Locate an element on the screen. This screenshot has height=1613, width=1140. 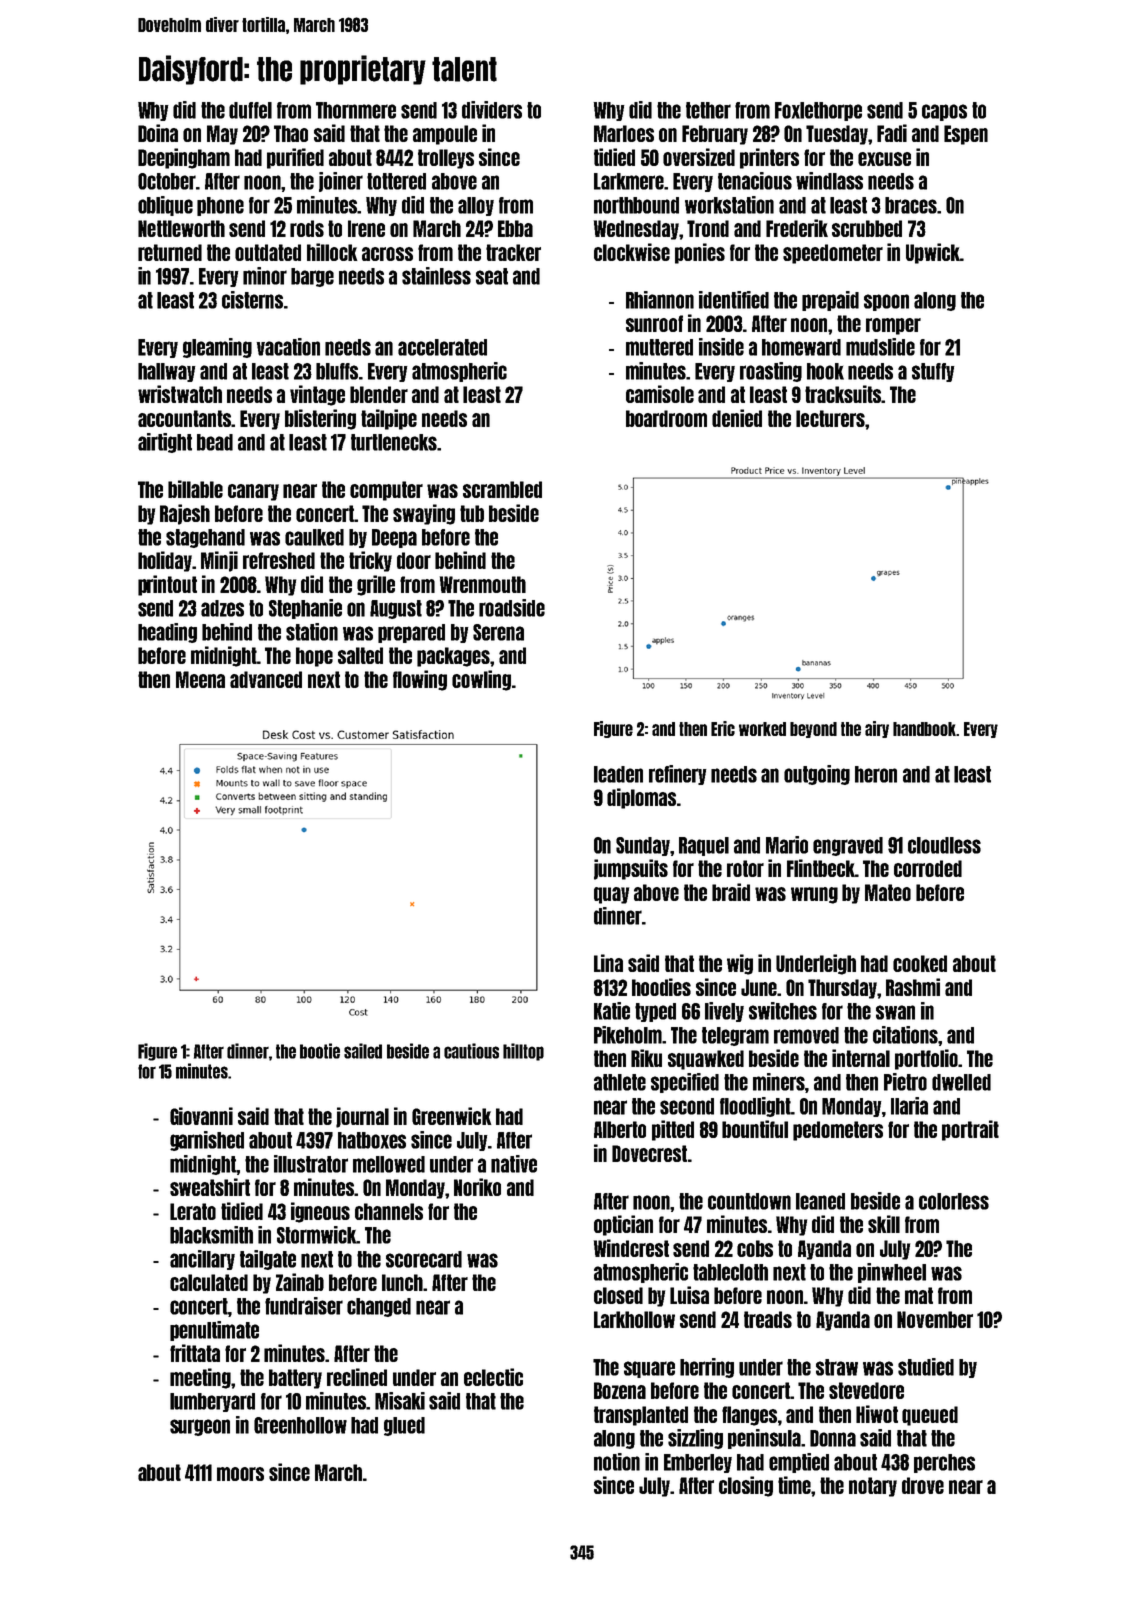
journal is located at coordinates (362, 1117).
